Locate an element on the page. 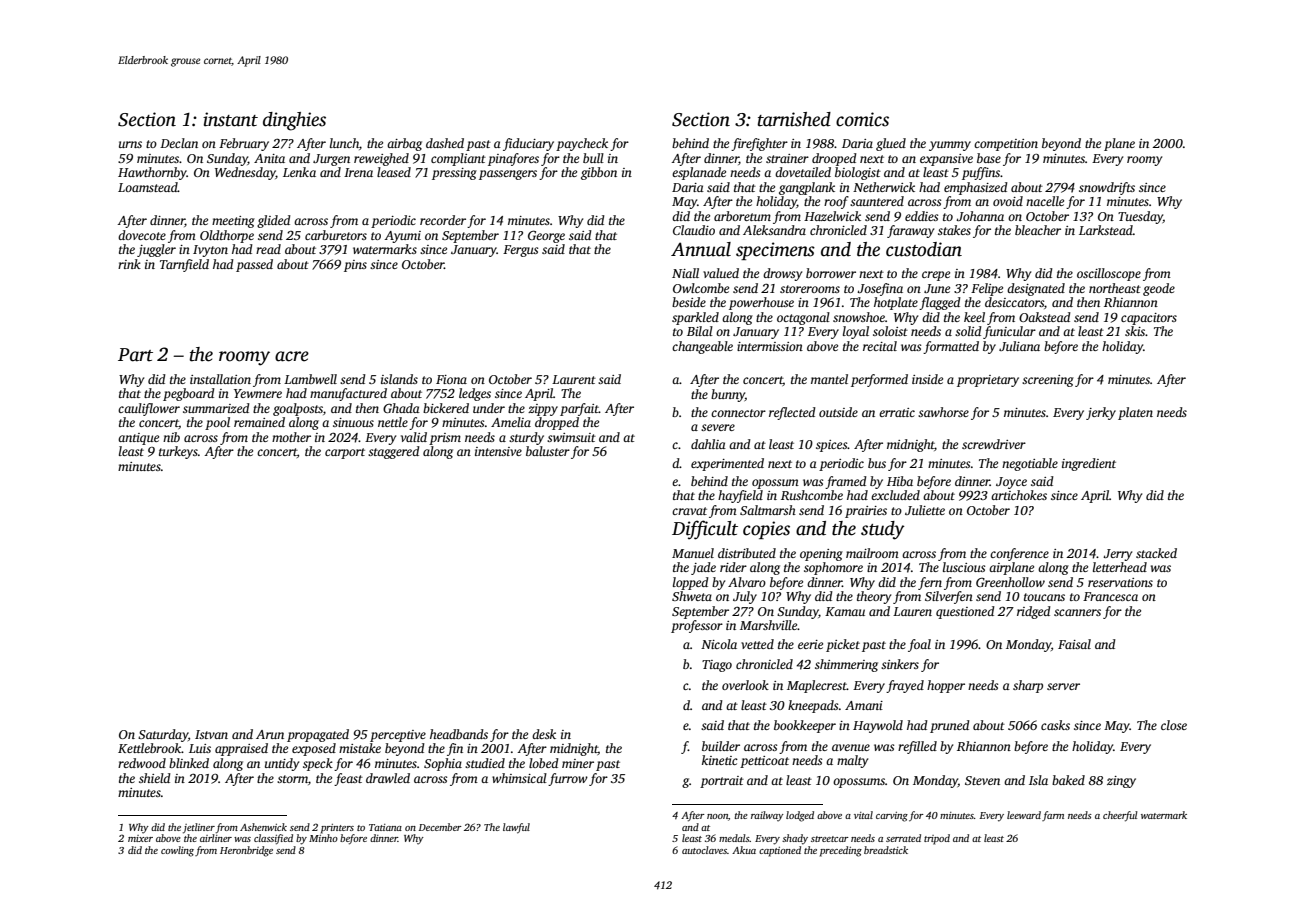  casks is located at coordinates (1055, 725).
